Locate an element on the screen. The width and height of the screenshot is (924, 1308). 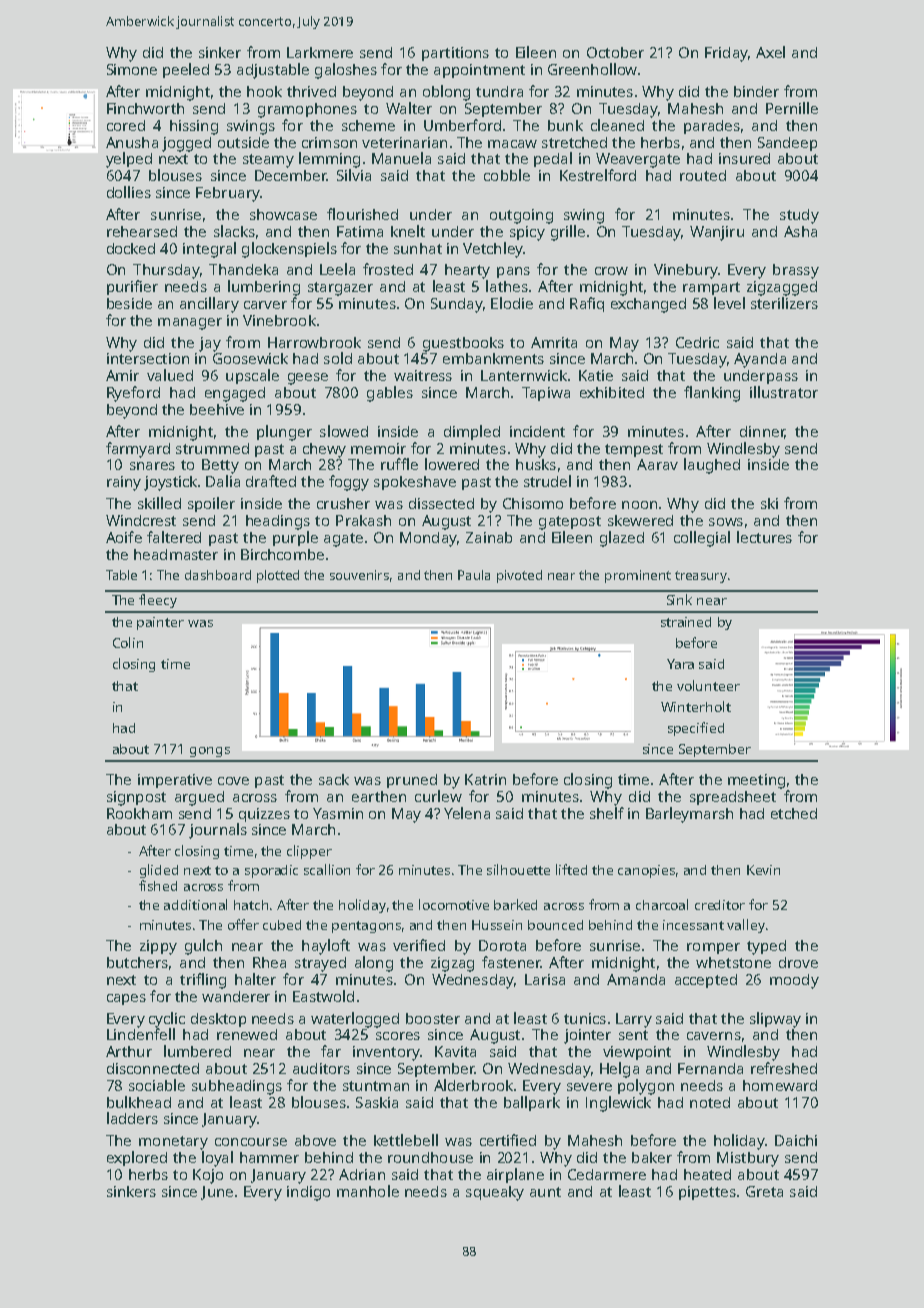
treasury is located at coordinates (701, 577).
